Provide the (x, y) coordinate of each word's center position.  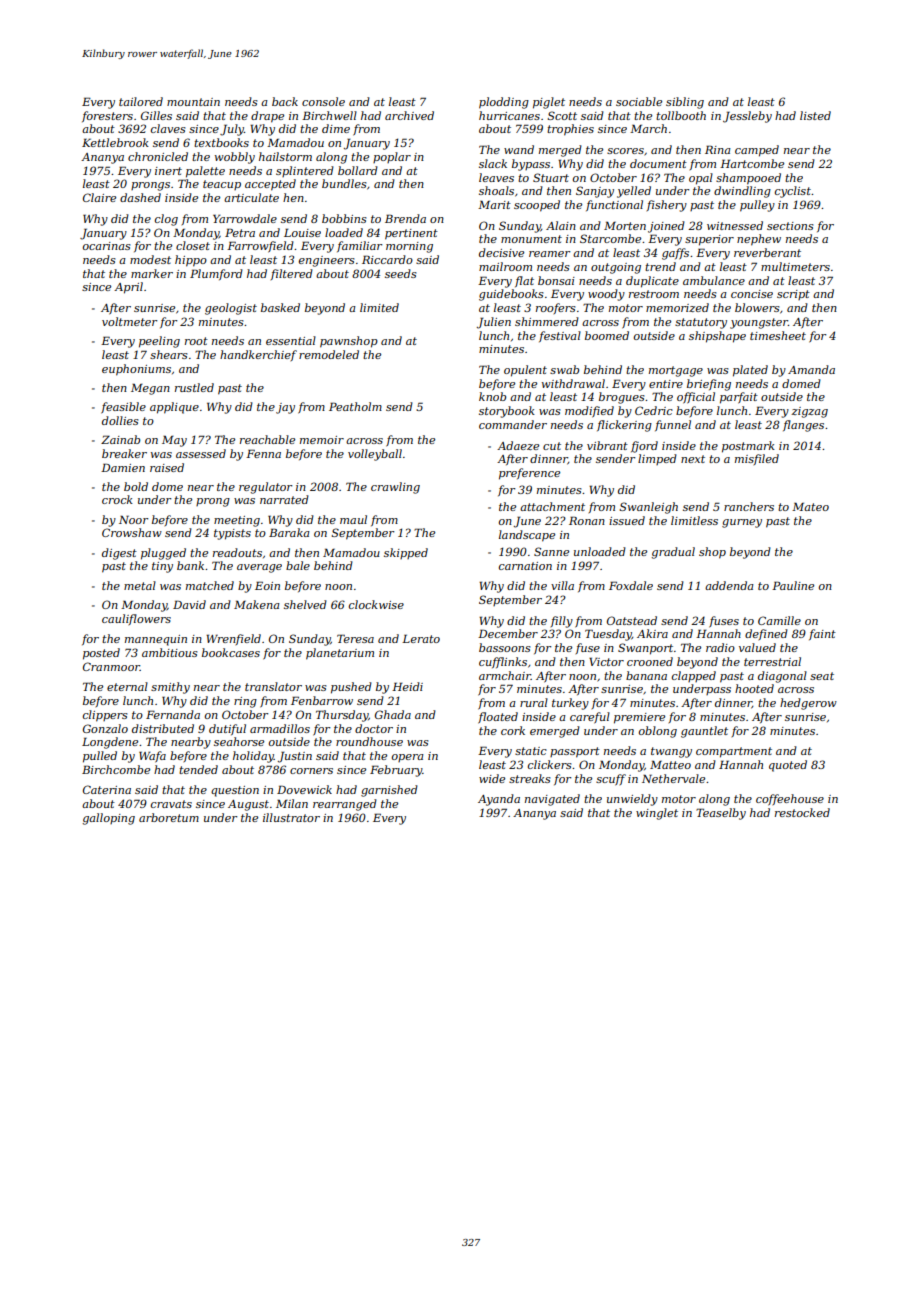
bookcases (231, 652)
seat (822, 676)
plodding (504, 103)
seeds (401, 273)
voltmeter (129, 321)
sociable (639, 101)
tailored (141, 101)
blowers (757, 307)
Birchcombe (116, 769)
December (508, 633)
